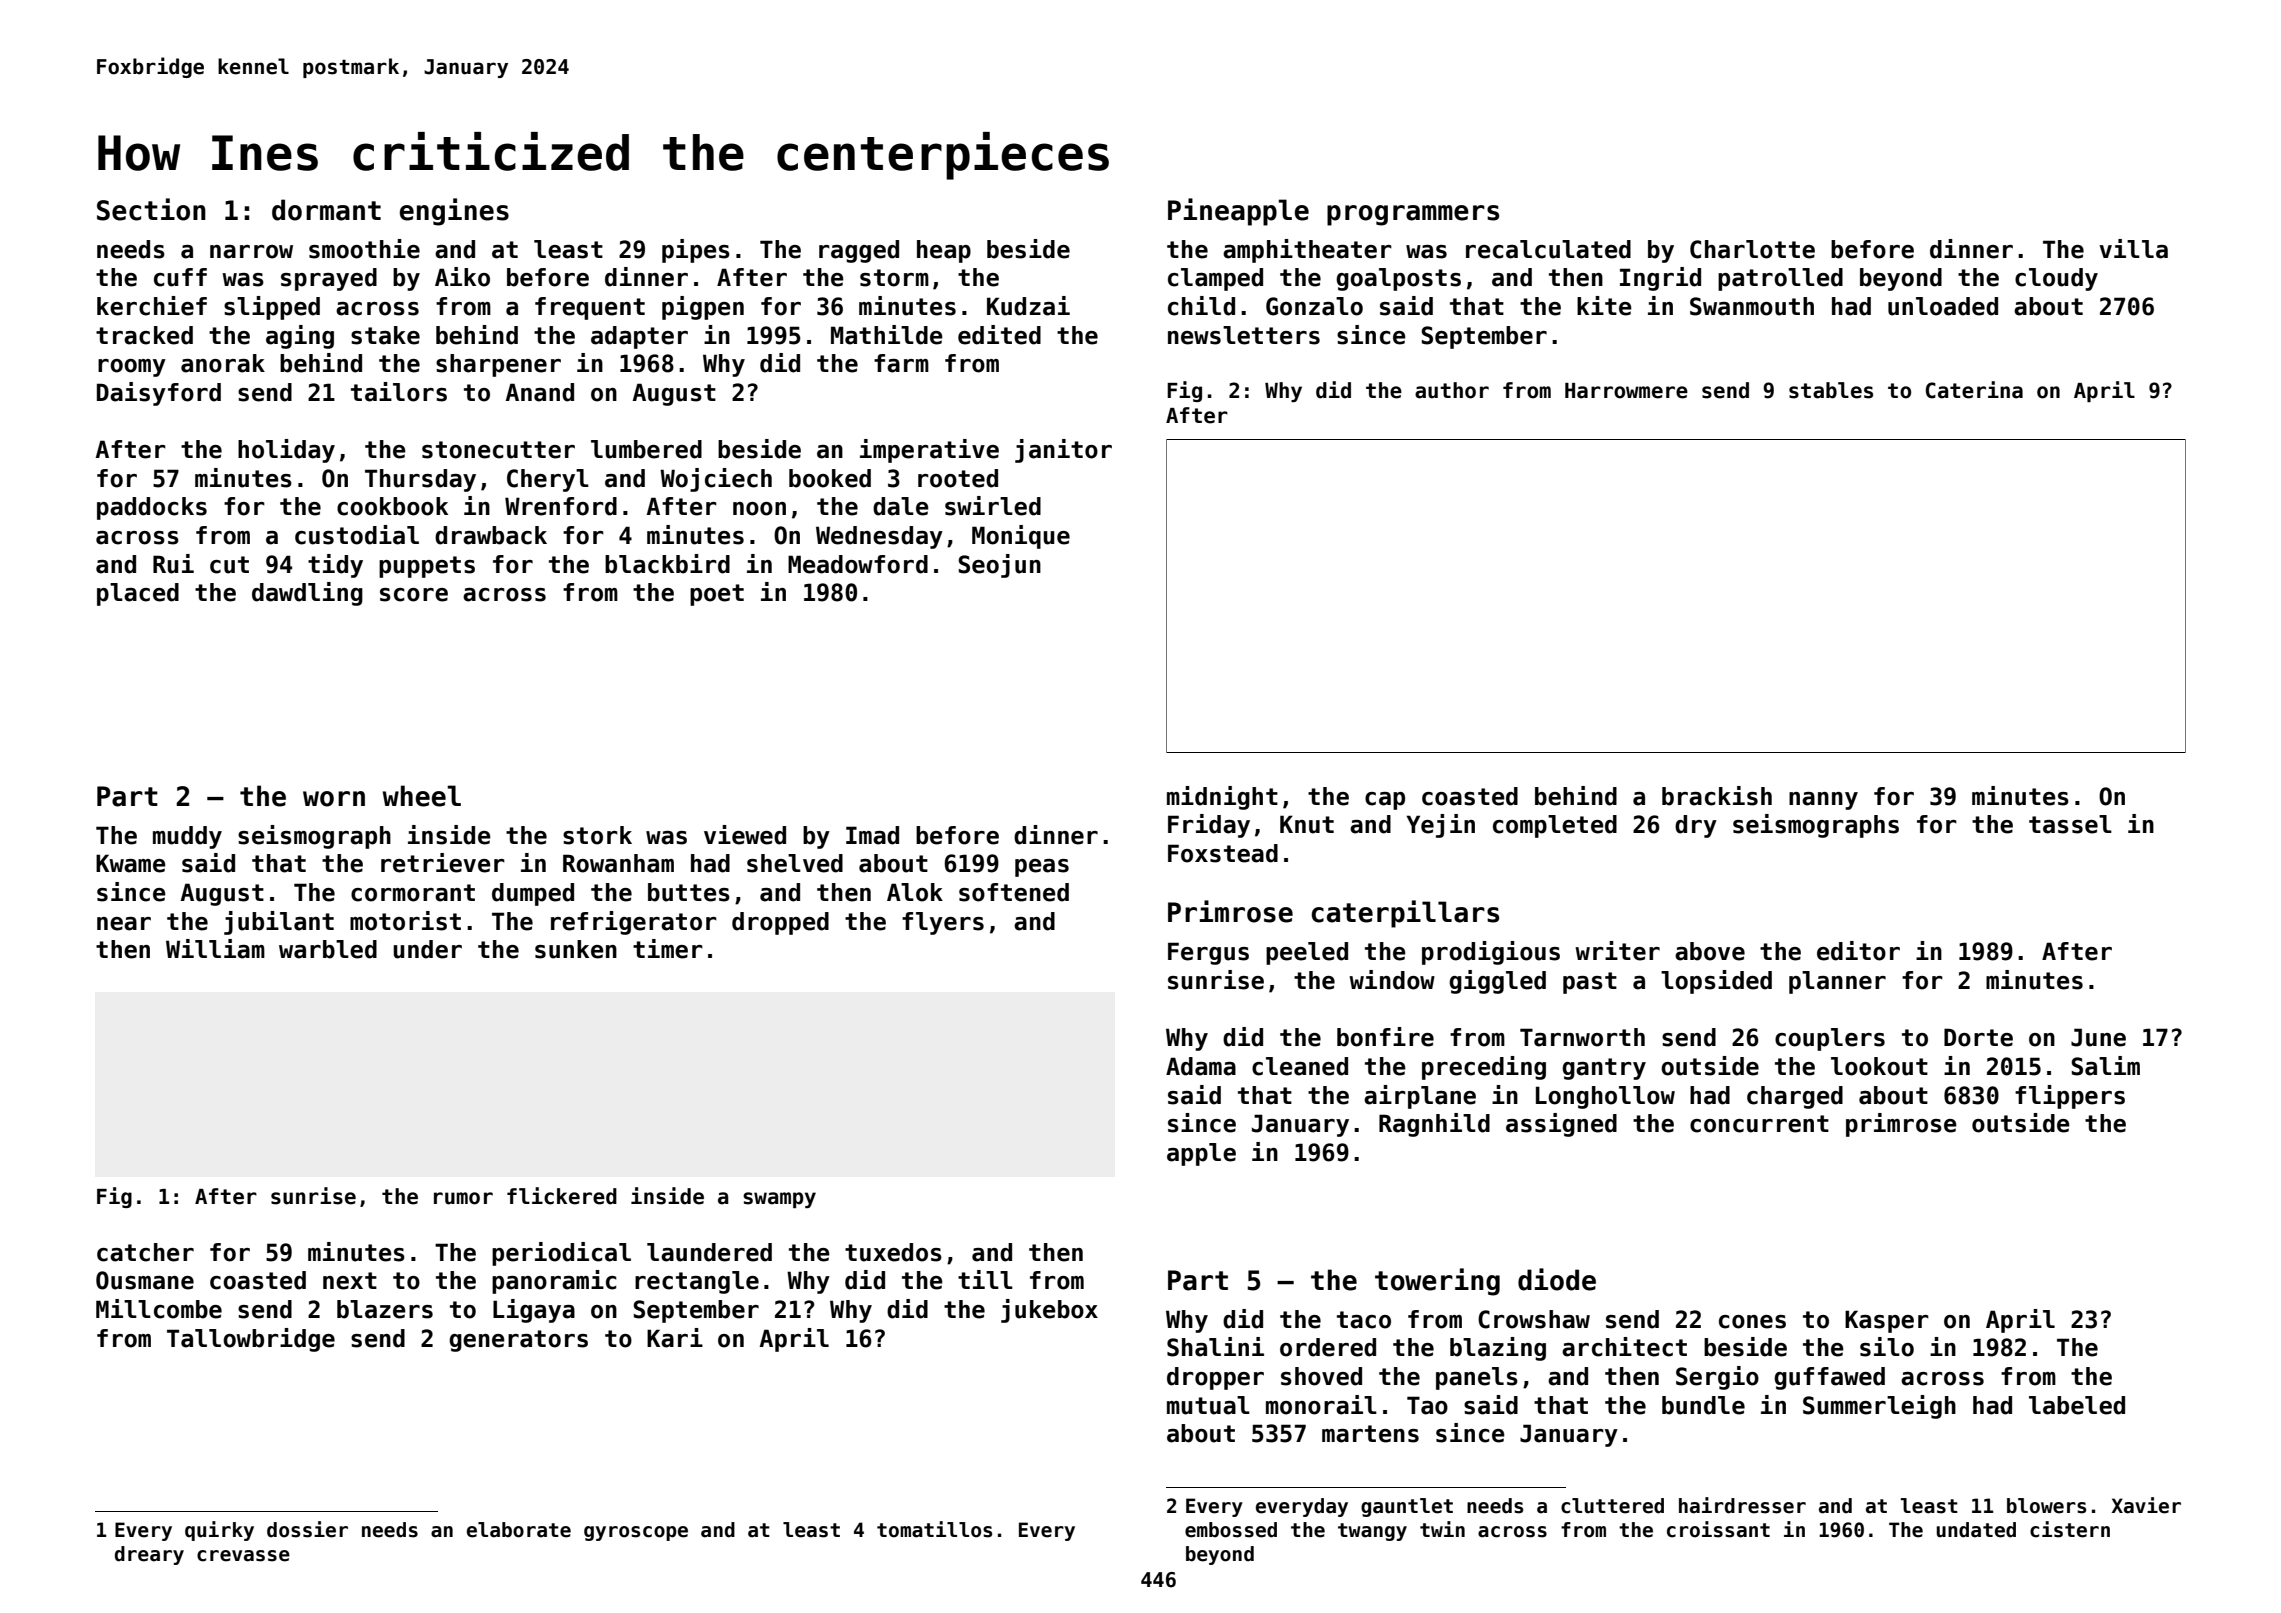  Describe the element at coordinates (1440, 826) in the document. I see `Yejin` at that location.
